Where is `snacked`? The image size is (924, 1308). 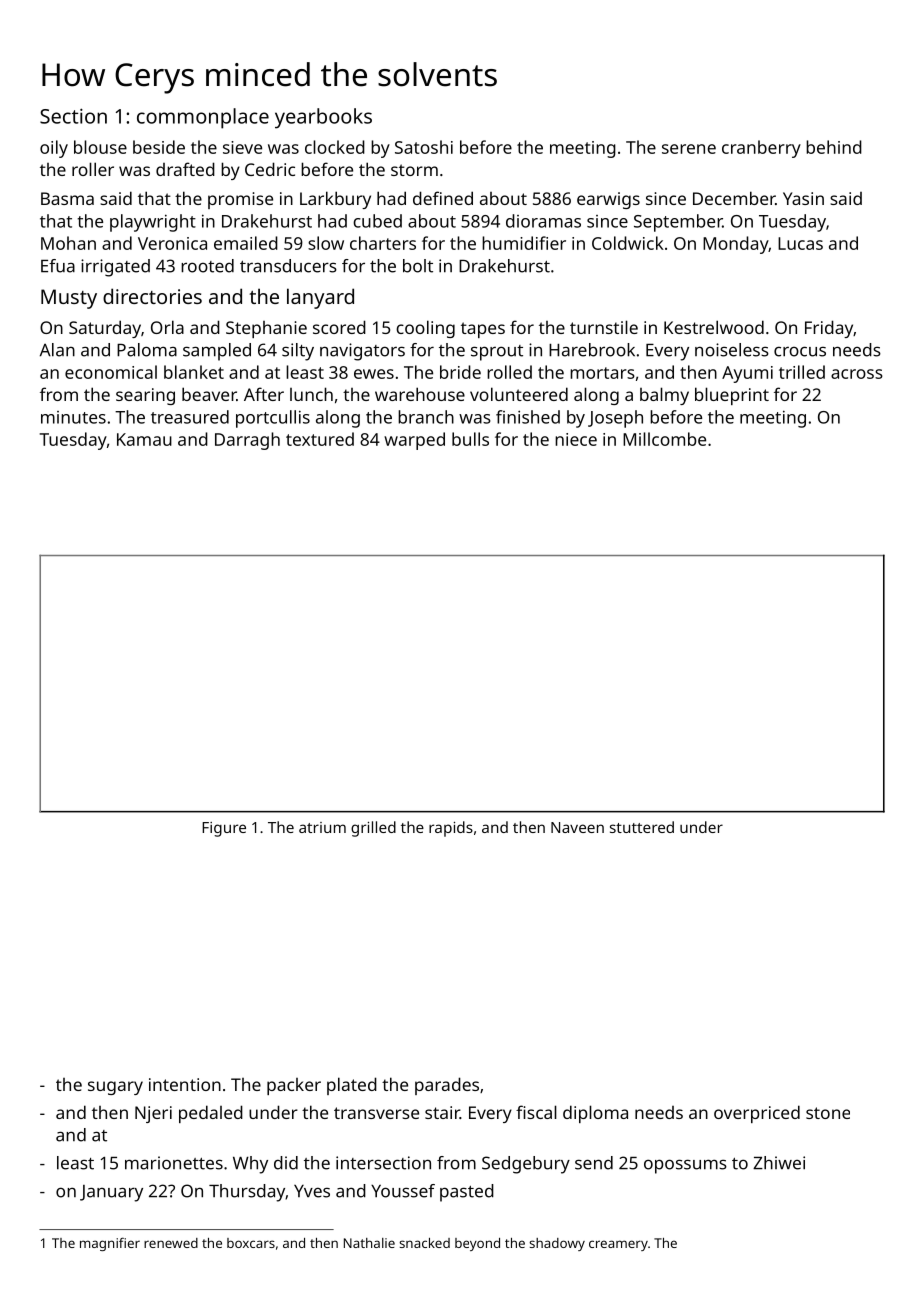 snacked is located at coordinates (424, 1243).
